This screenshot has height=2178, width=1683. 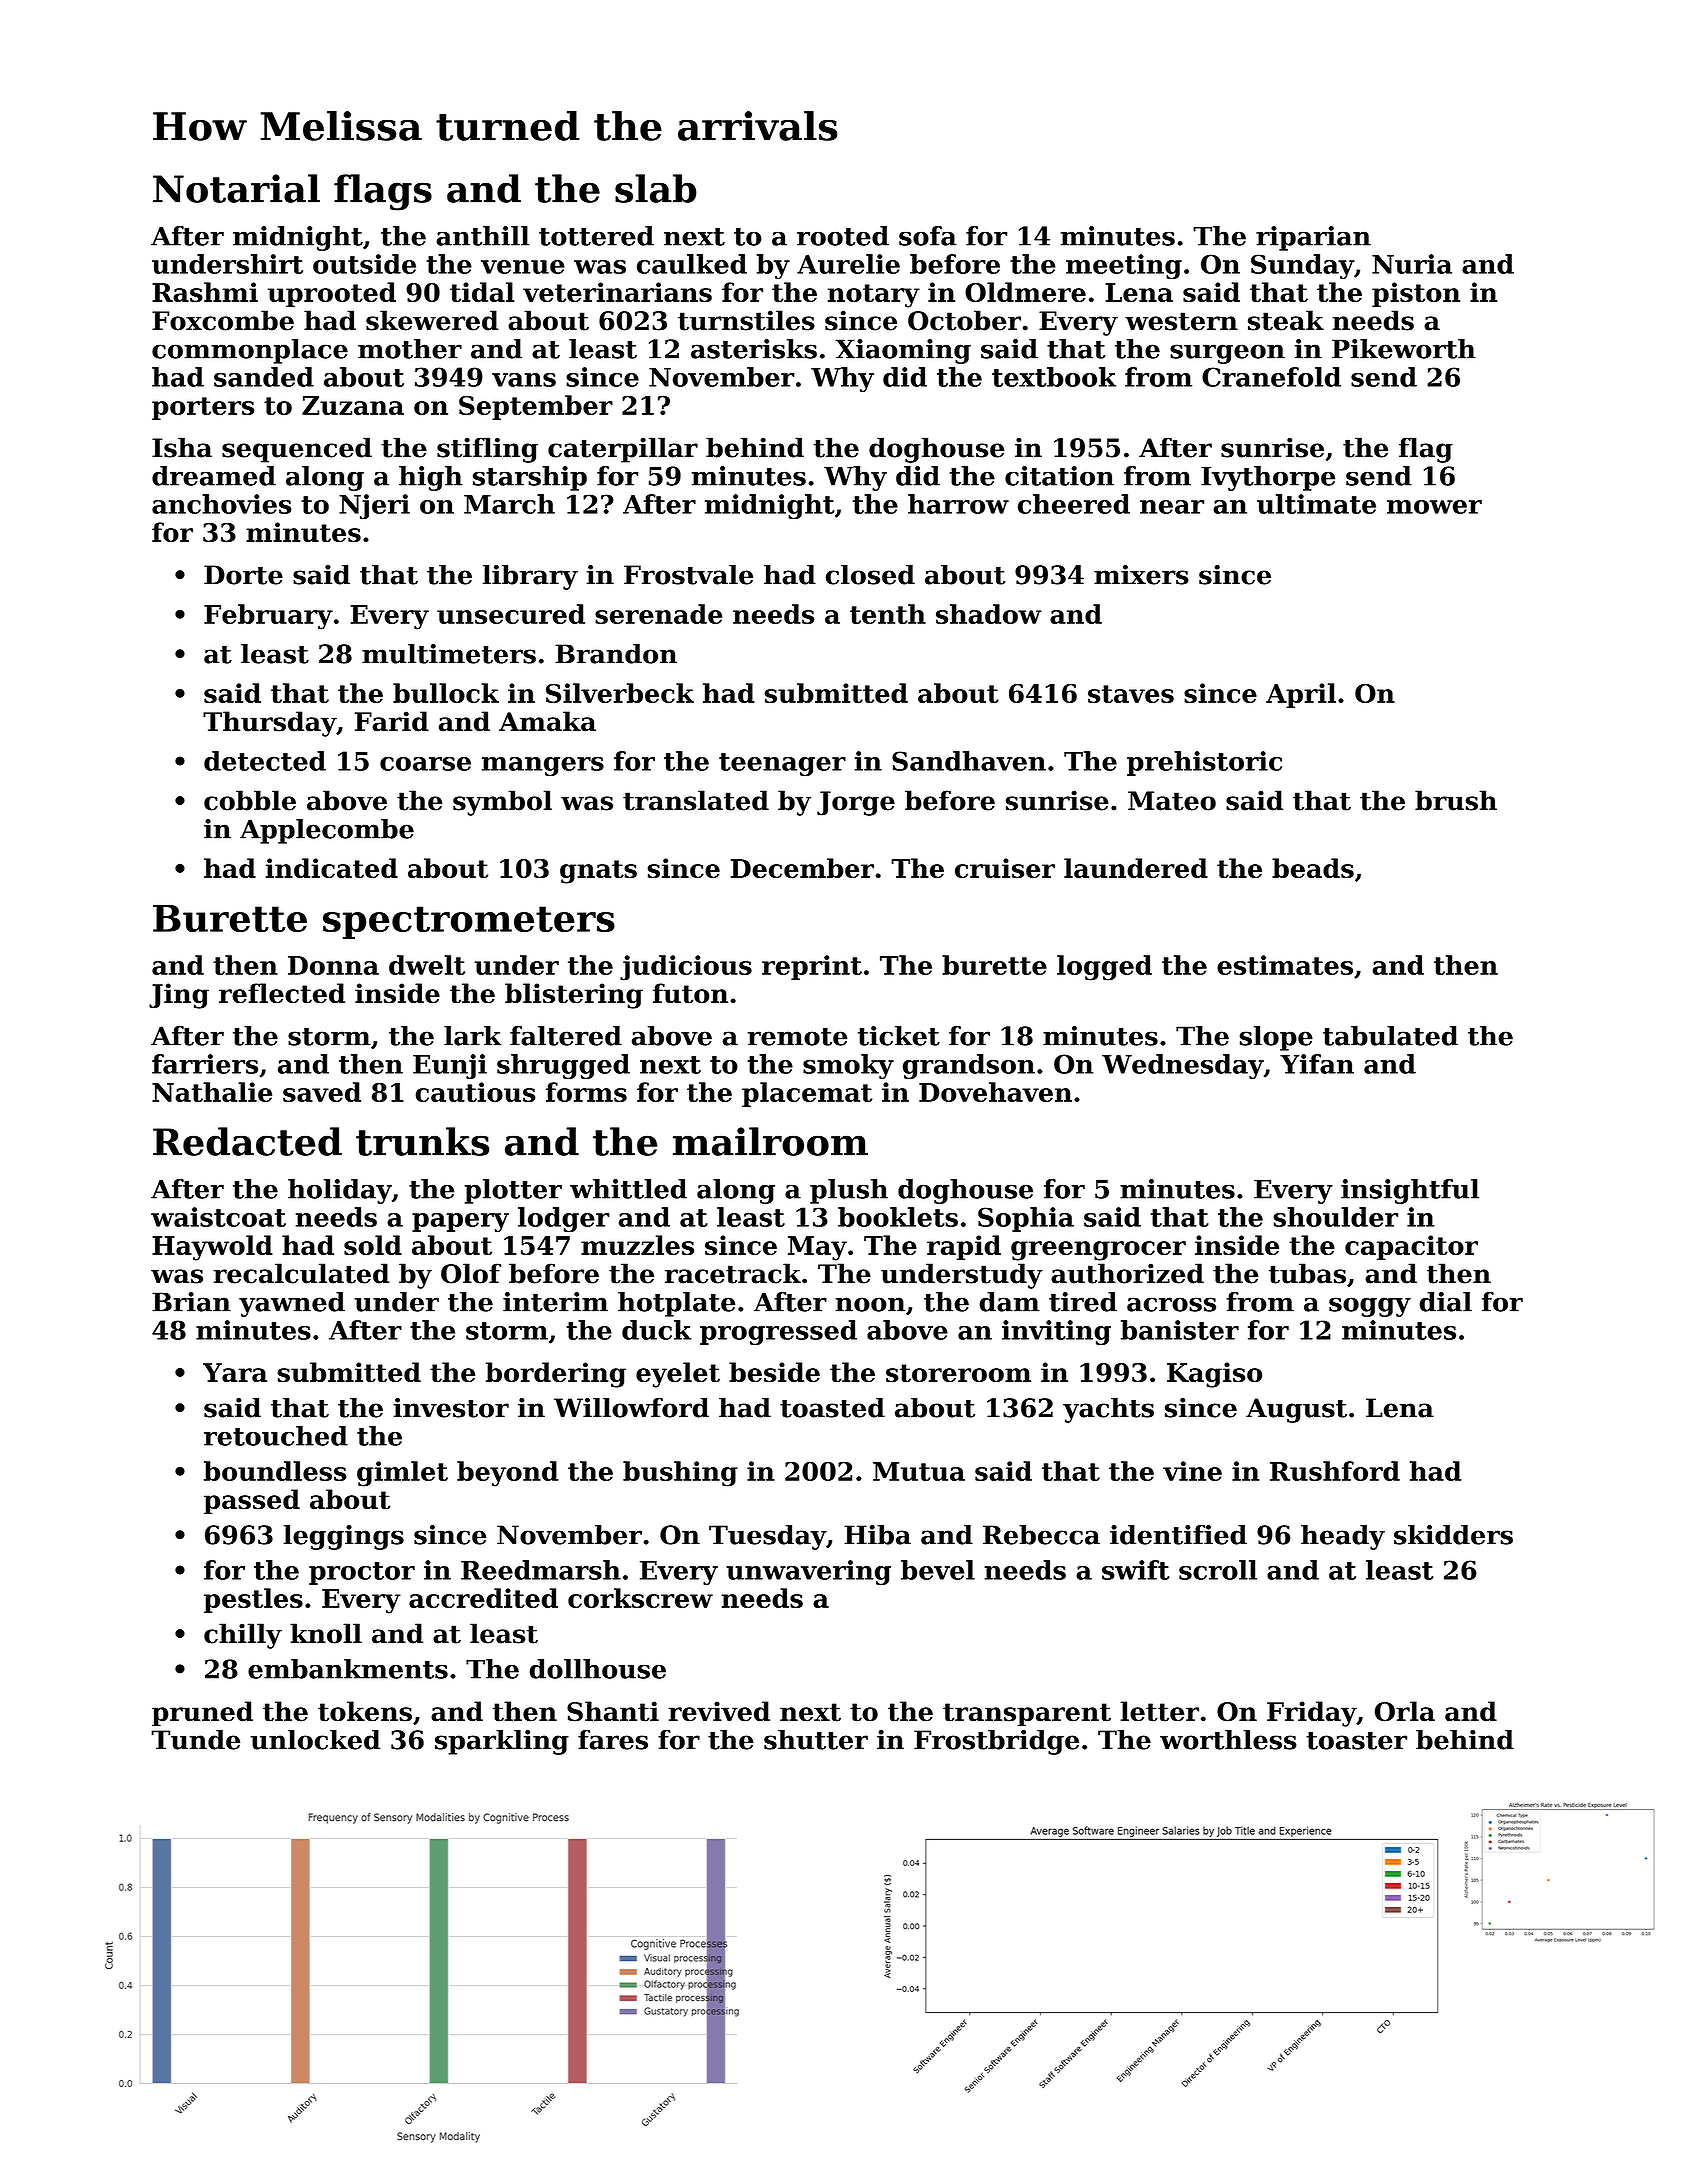 I want to click on Sophia, so click(x=1026, y=1219).
